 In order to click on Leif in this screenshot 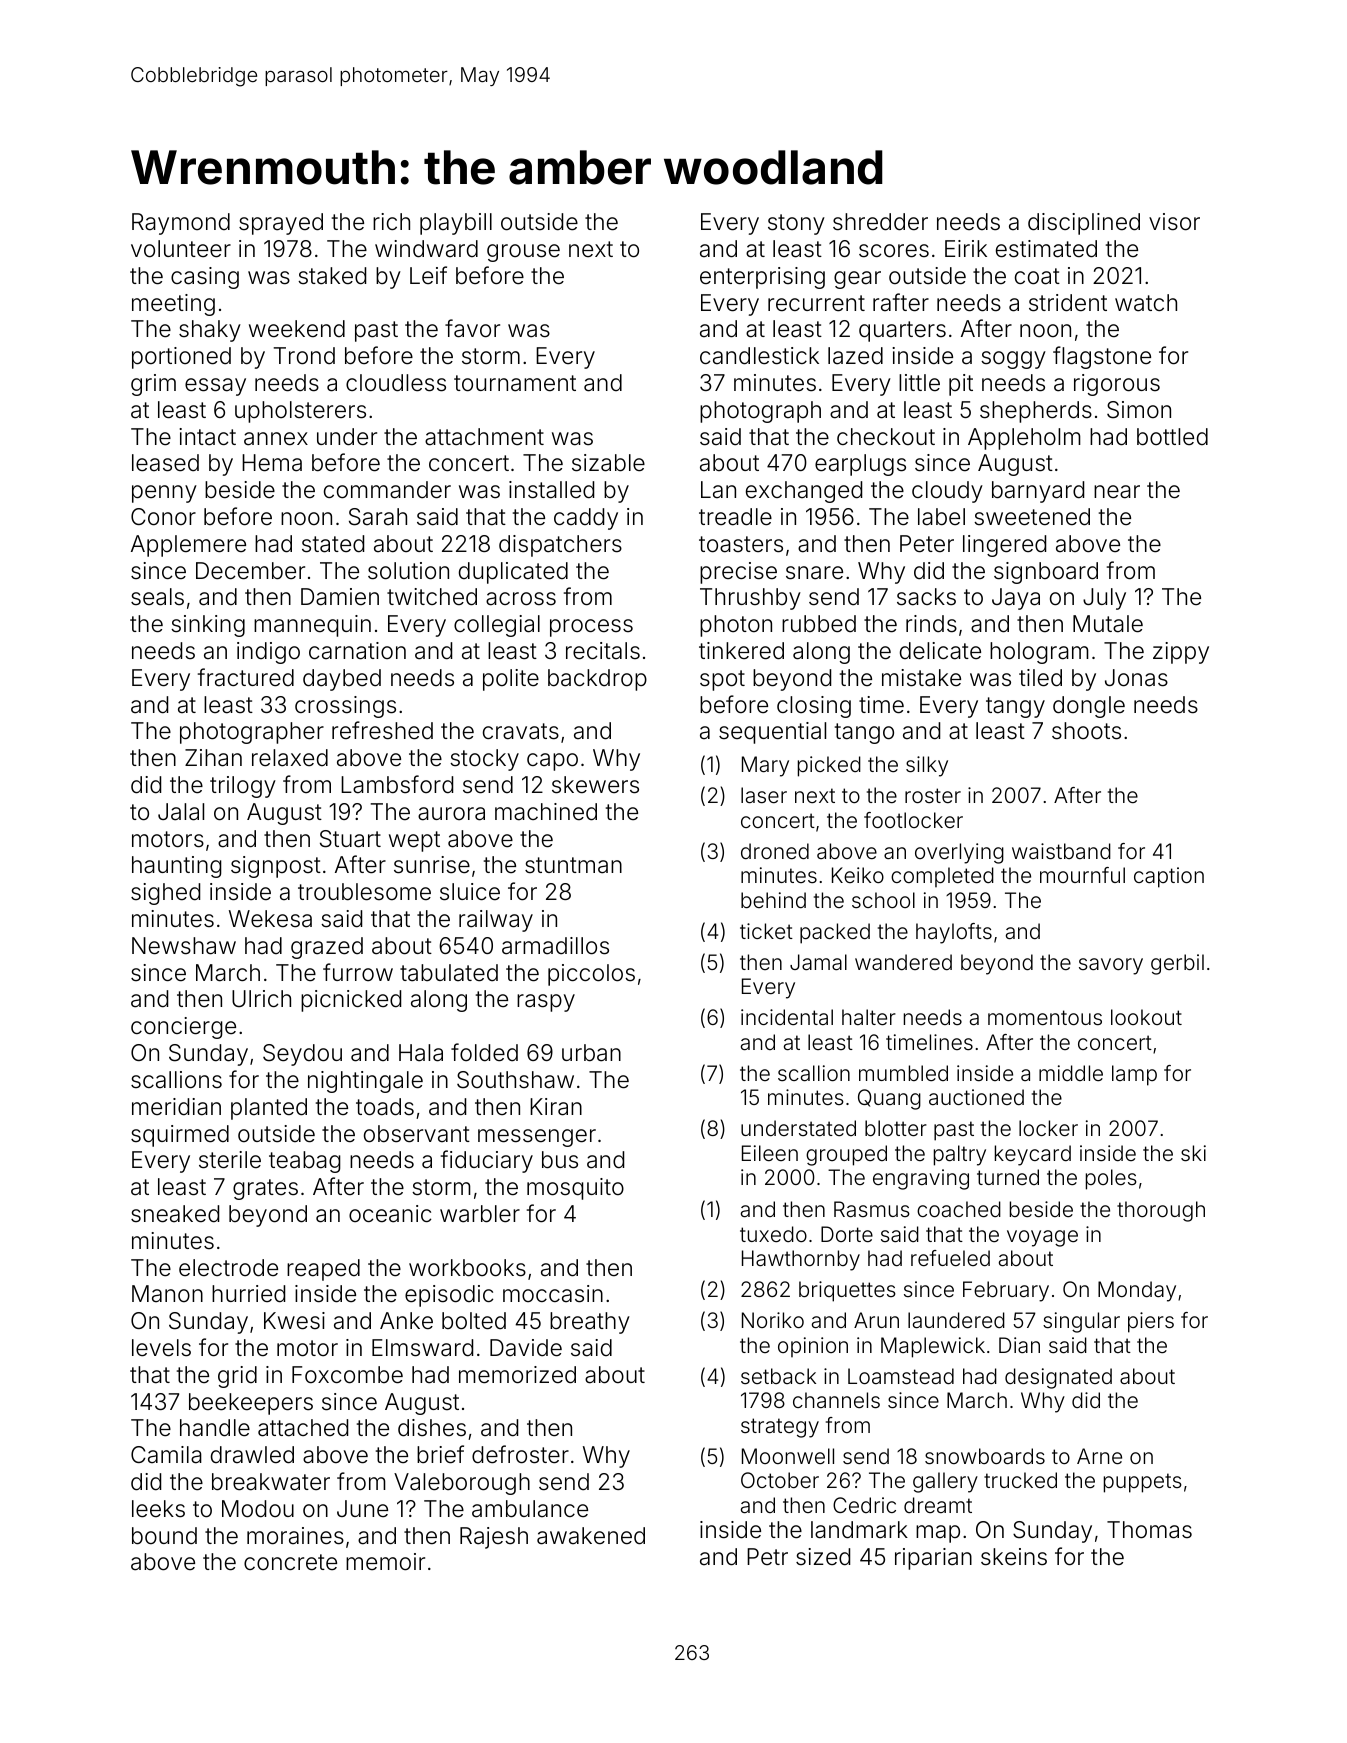, I will do `click(428, 275)`.
